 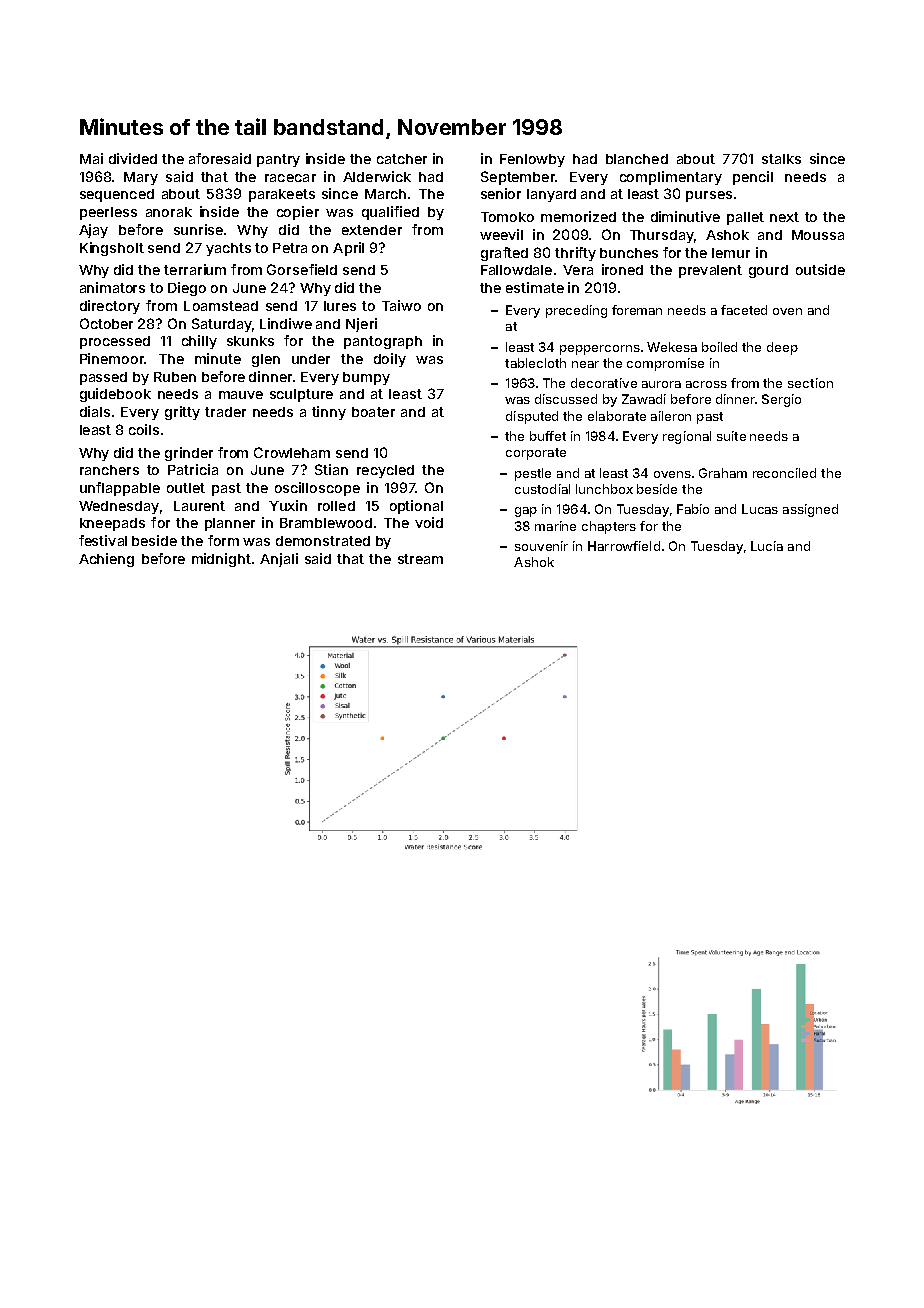 I want to click on catcher, so click(x=402, y=159).
